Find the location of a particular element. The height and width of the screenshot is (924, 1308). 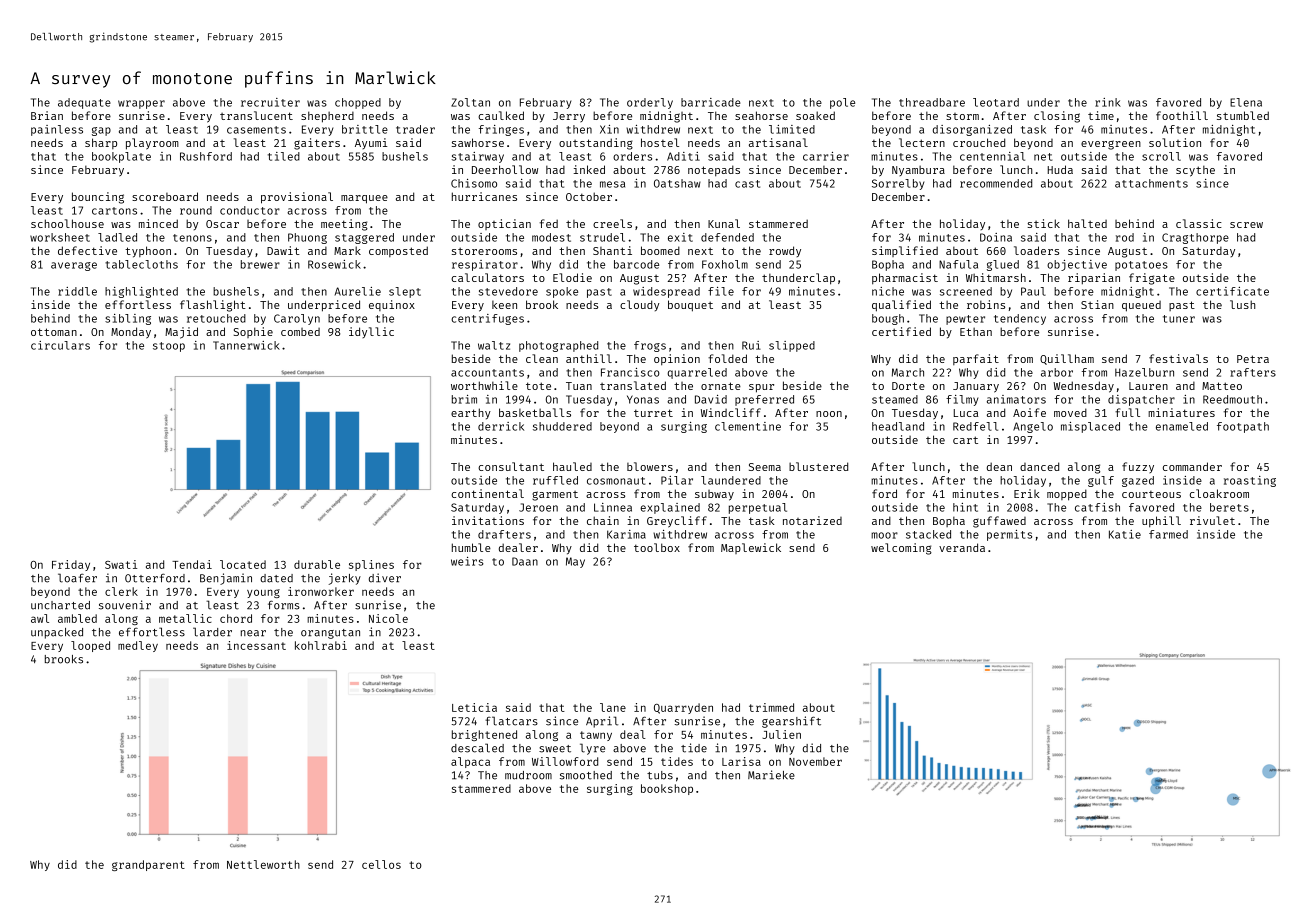

barricade is located at coordinates (711, 102).
